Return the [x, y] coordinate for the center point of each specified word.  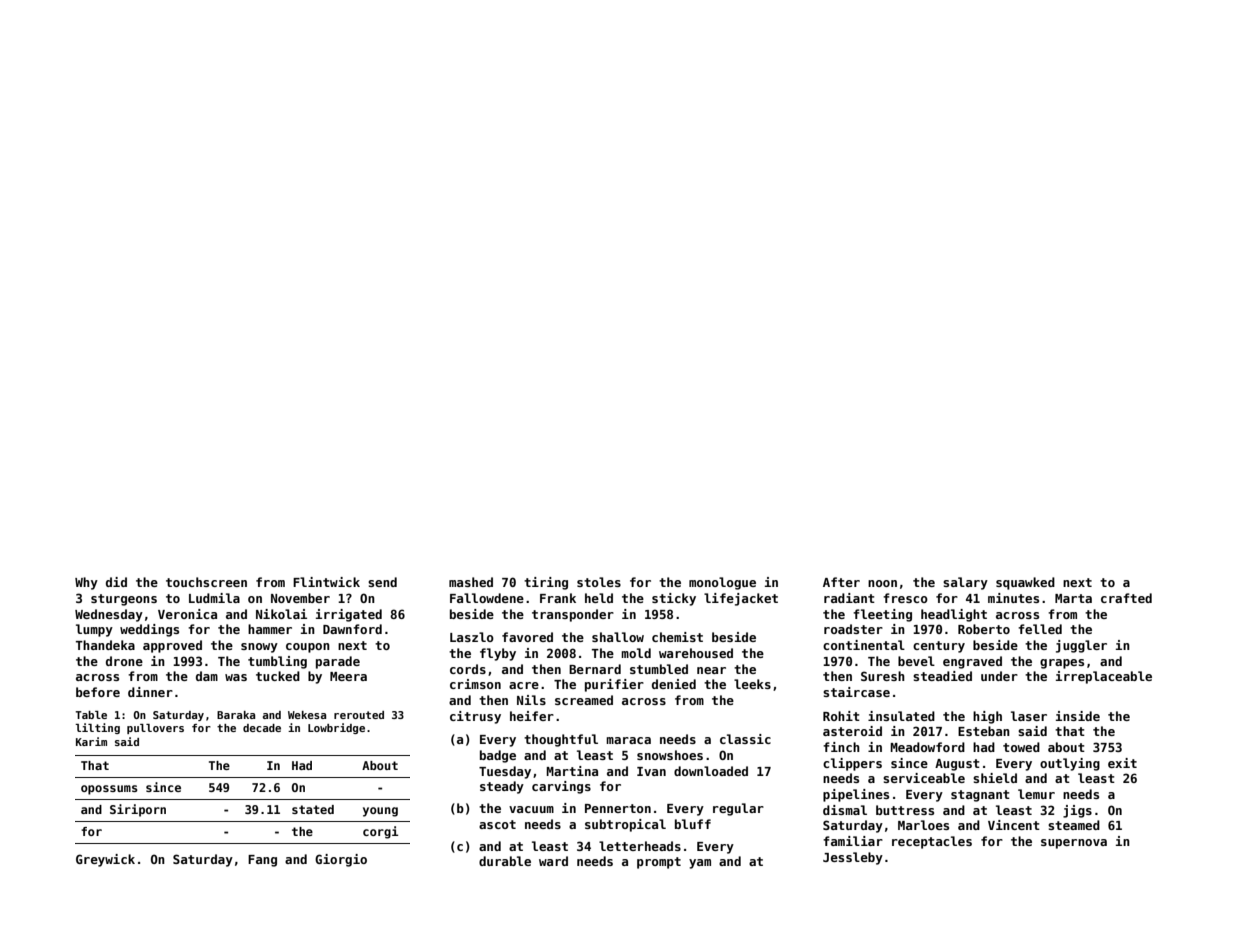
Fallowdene [487, 598]
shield [995, 778]
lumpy [94, 630]
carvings [561, 787]
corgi [380, 832]
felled [1040, 629]
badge [498, 756]
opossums [109, 790]
